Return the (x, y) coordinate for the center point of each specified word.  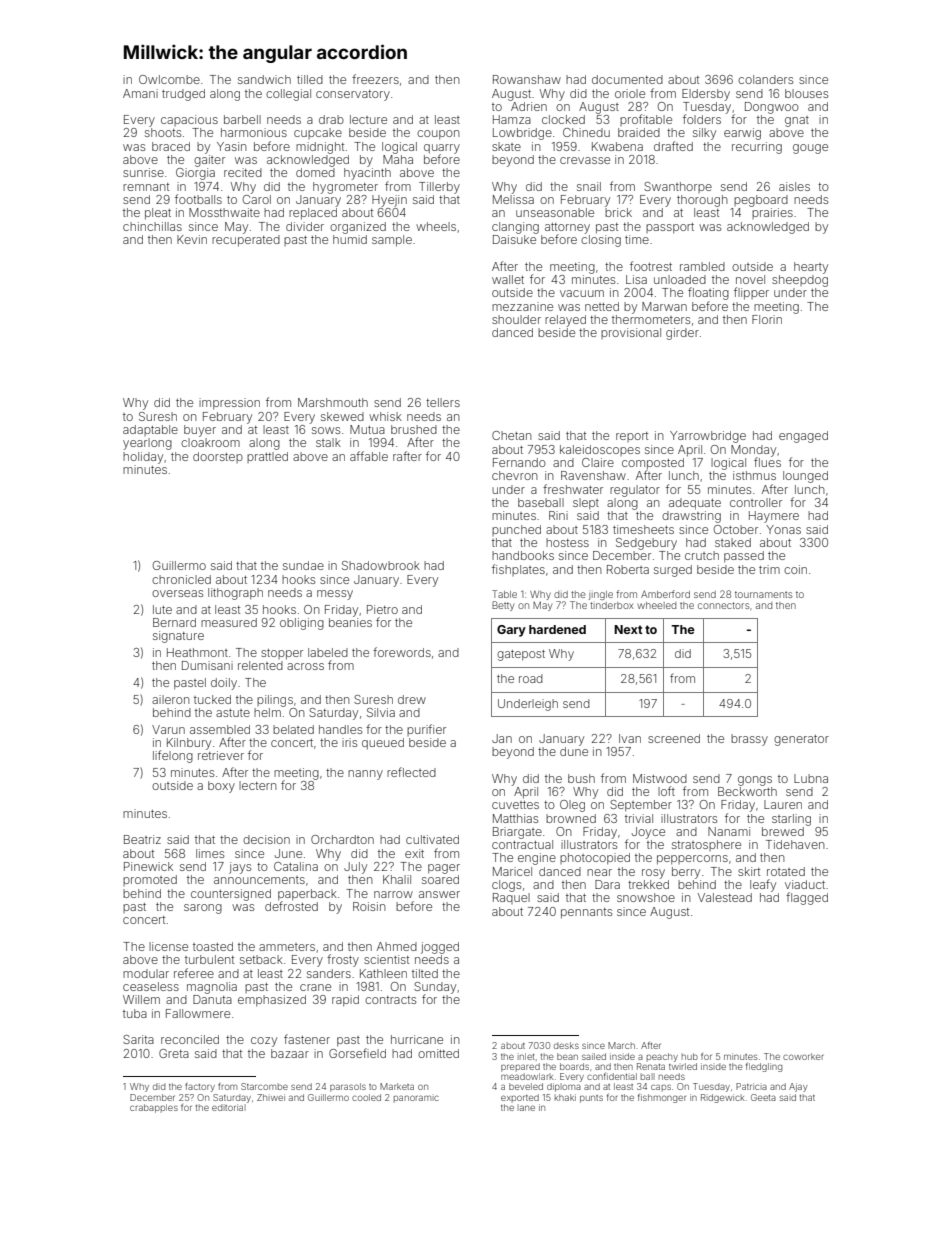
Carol (257, 199)
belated (293, 729)
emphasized (272, 1001)
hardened (557, 629)
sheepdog (800, 281)
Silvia (381, 712)
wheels (436, 226)
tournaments (763, 594)
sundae (303, 565)
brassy (749, 740)
